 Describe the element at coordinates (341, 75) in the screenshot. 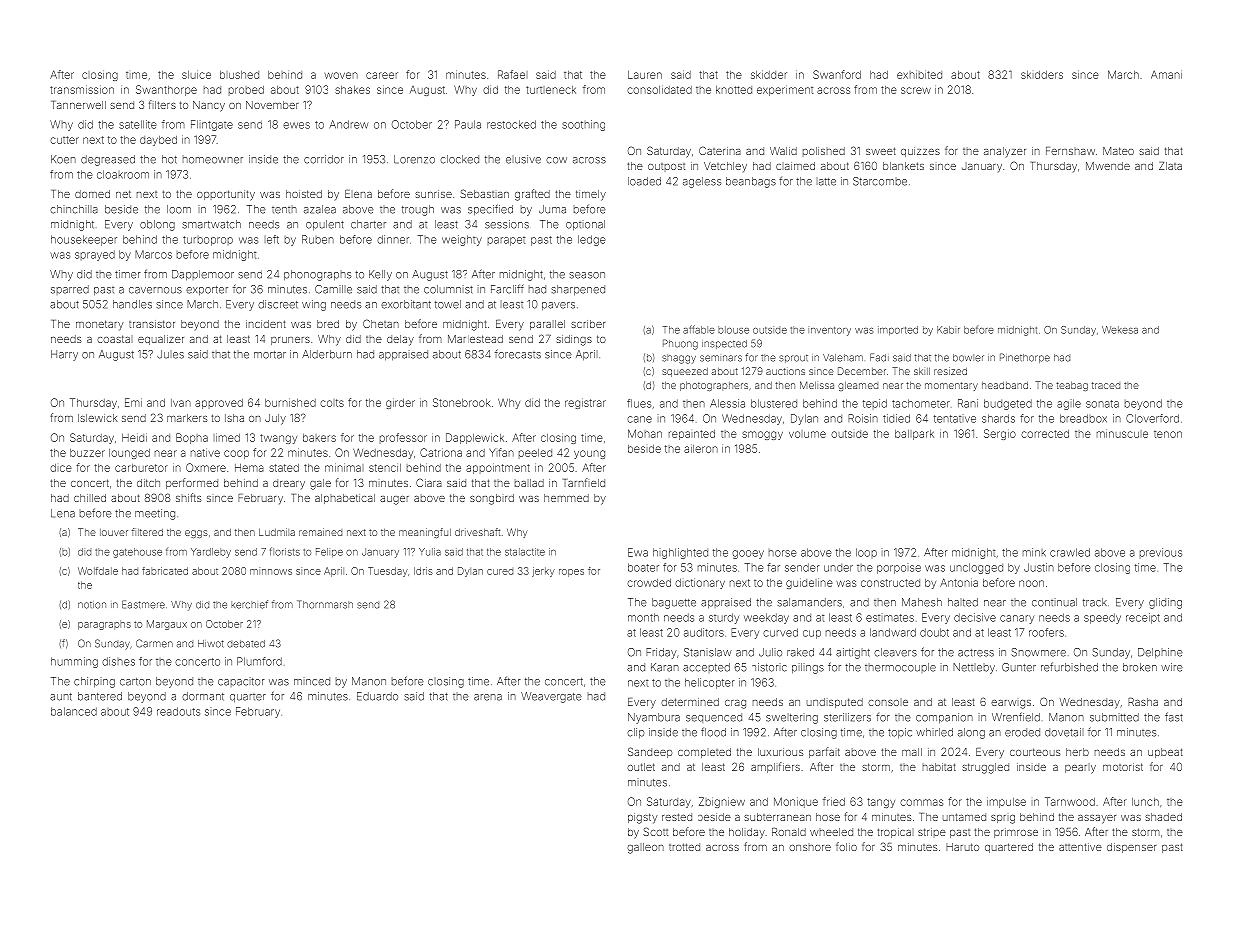

I see `woven` at that location.
